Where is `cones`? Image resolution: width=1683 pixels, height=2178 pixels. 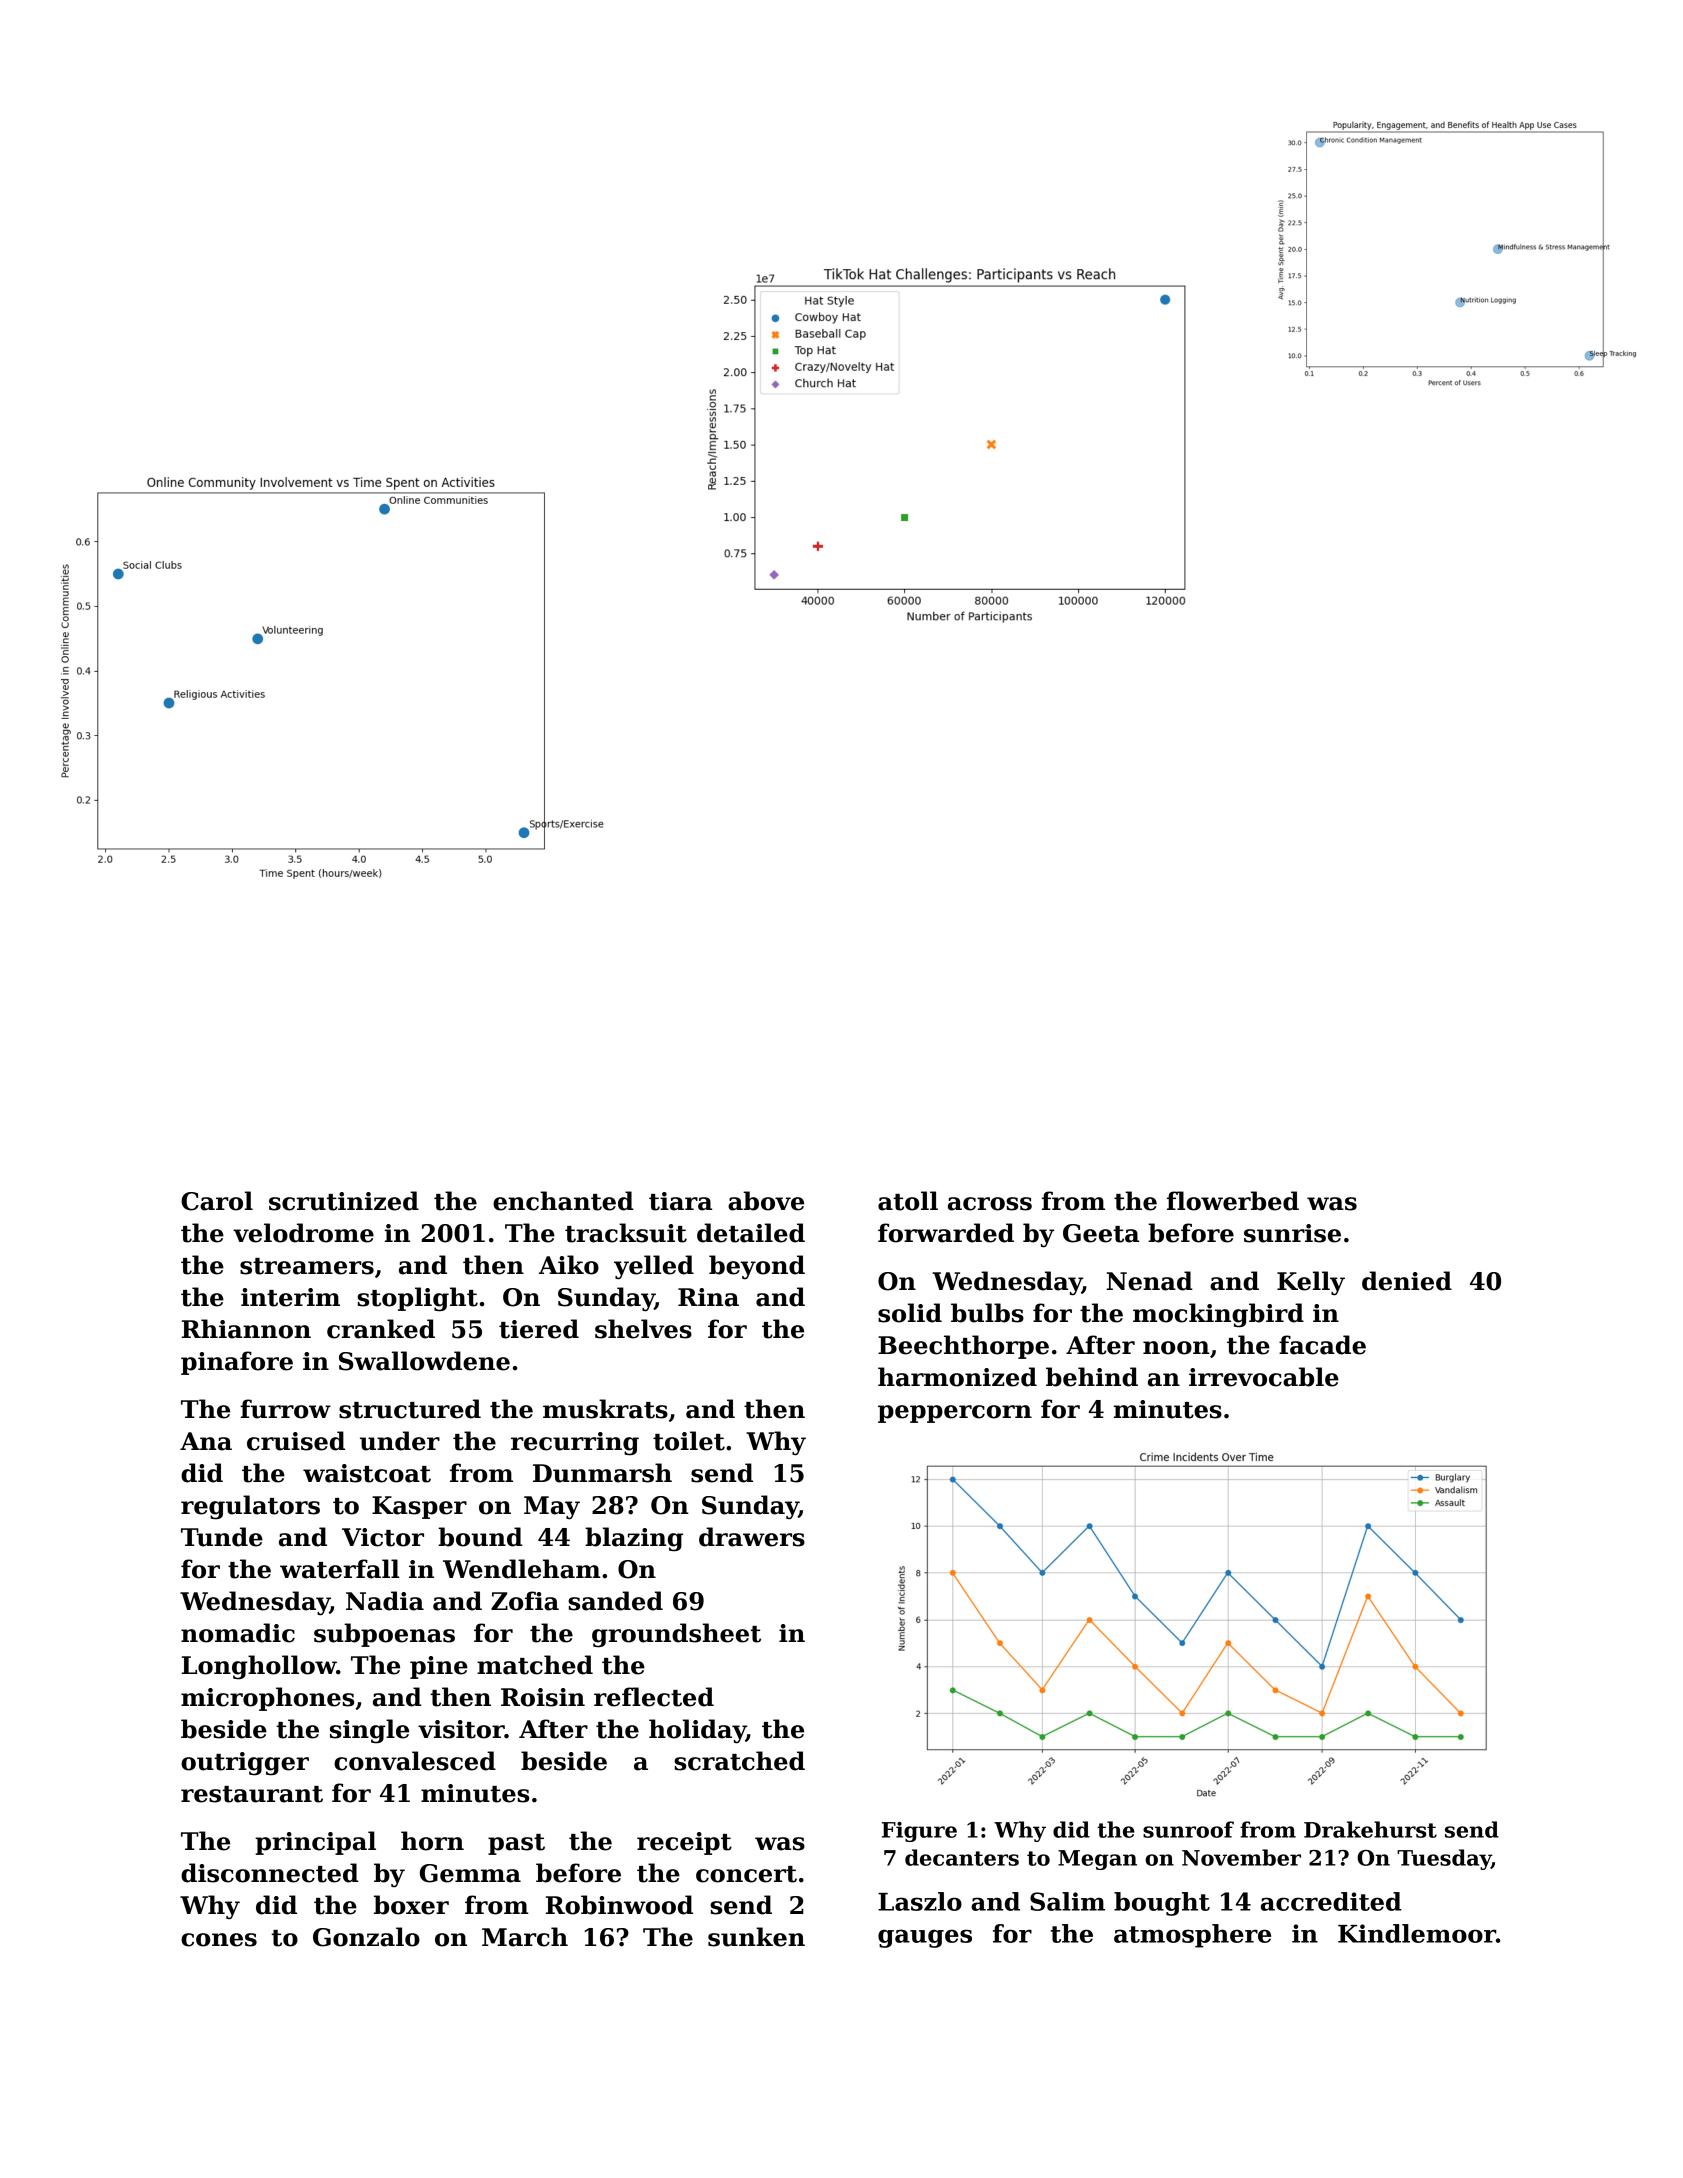 cones is located at coordinates (219, 1940).
